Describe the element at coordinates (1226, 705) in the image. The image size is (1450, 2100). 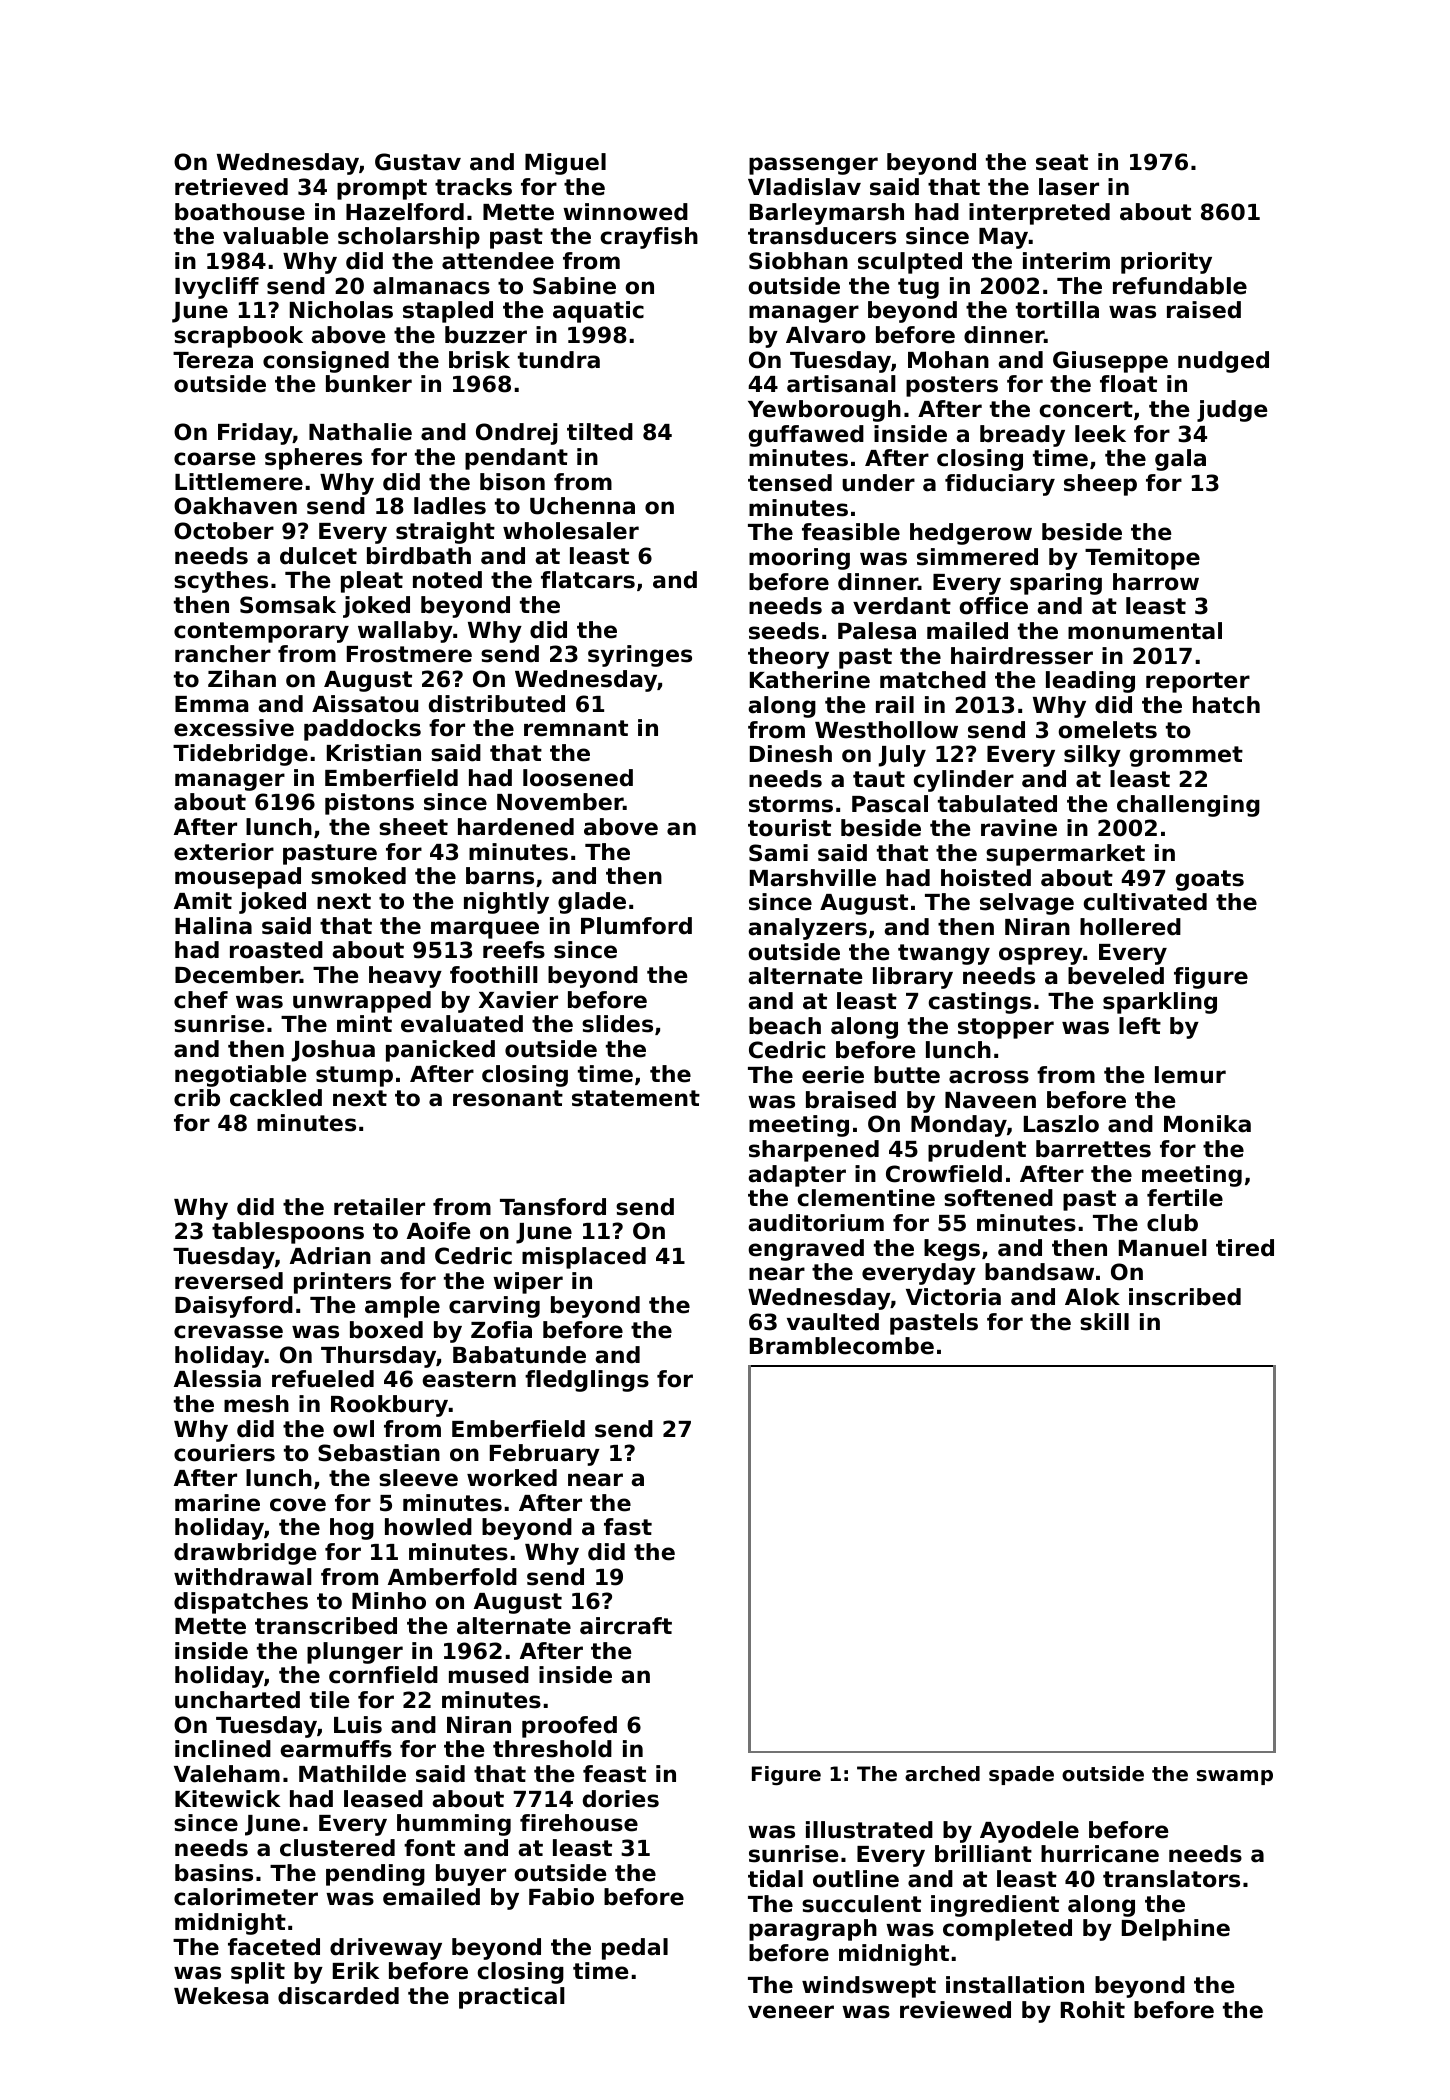
I see `hatch` at that location.
